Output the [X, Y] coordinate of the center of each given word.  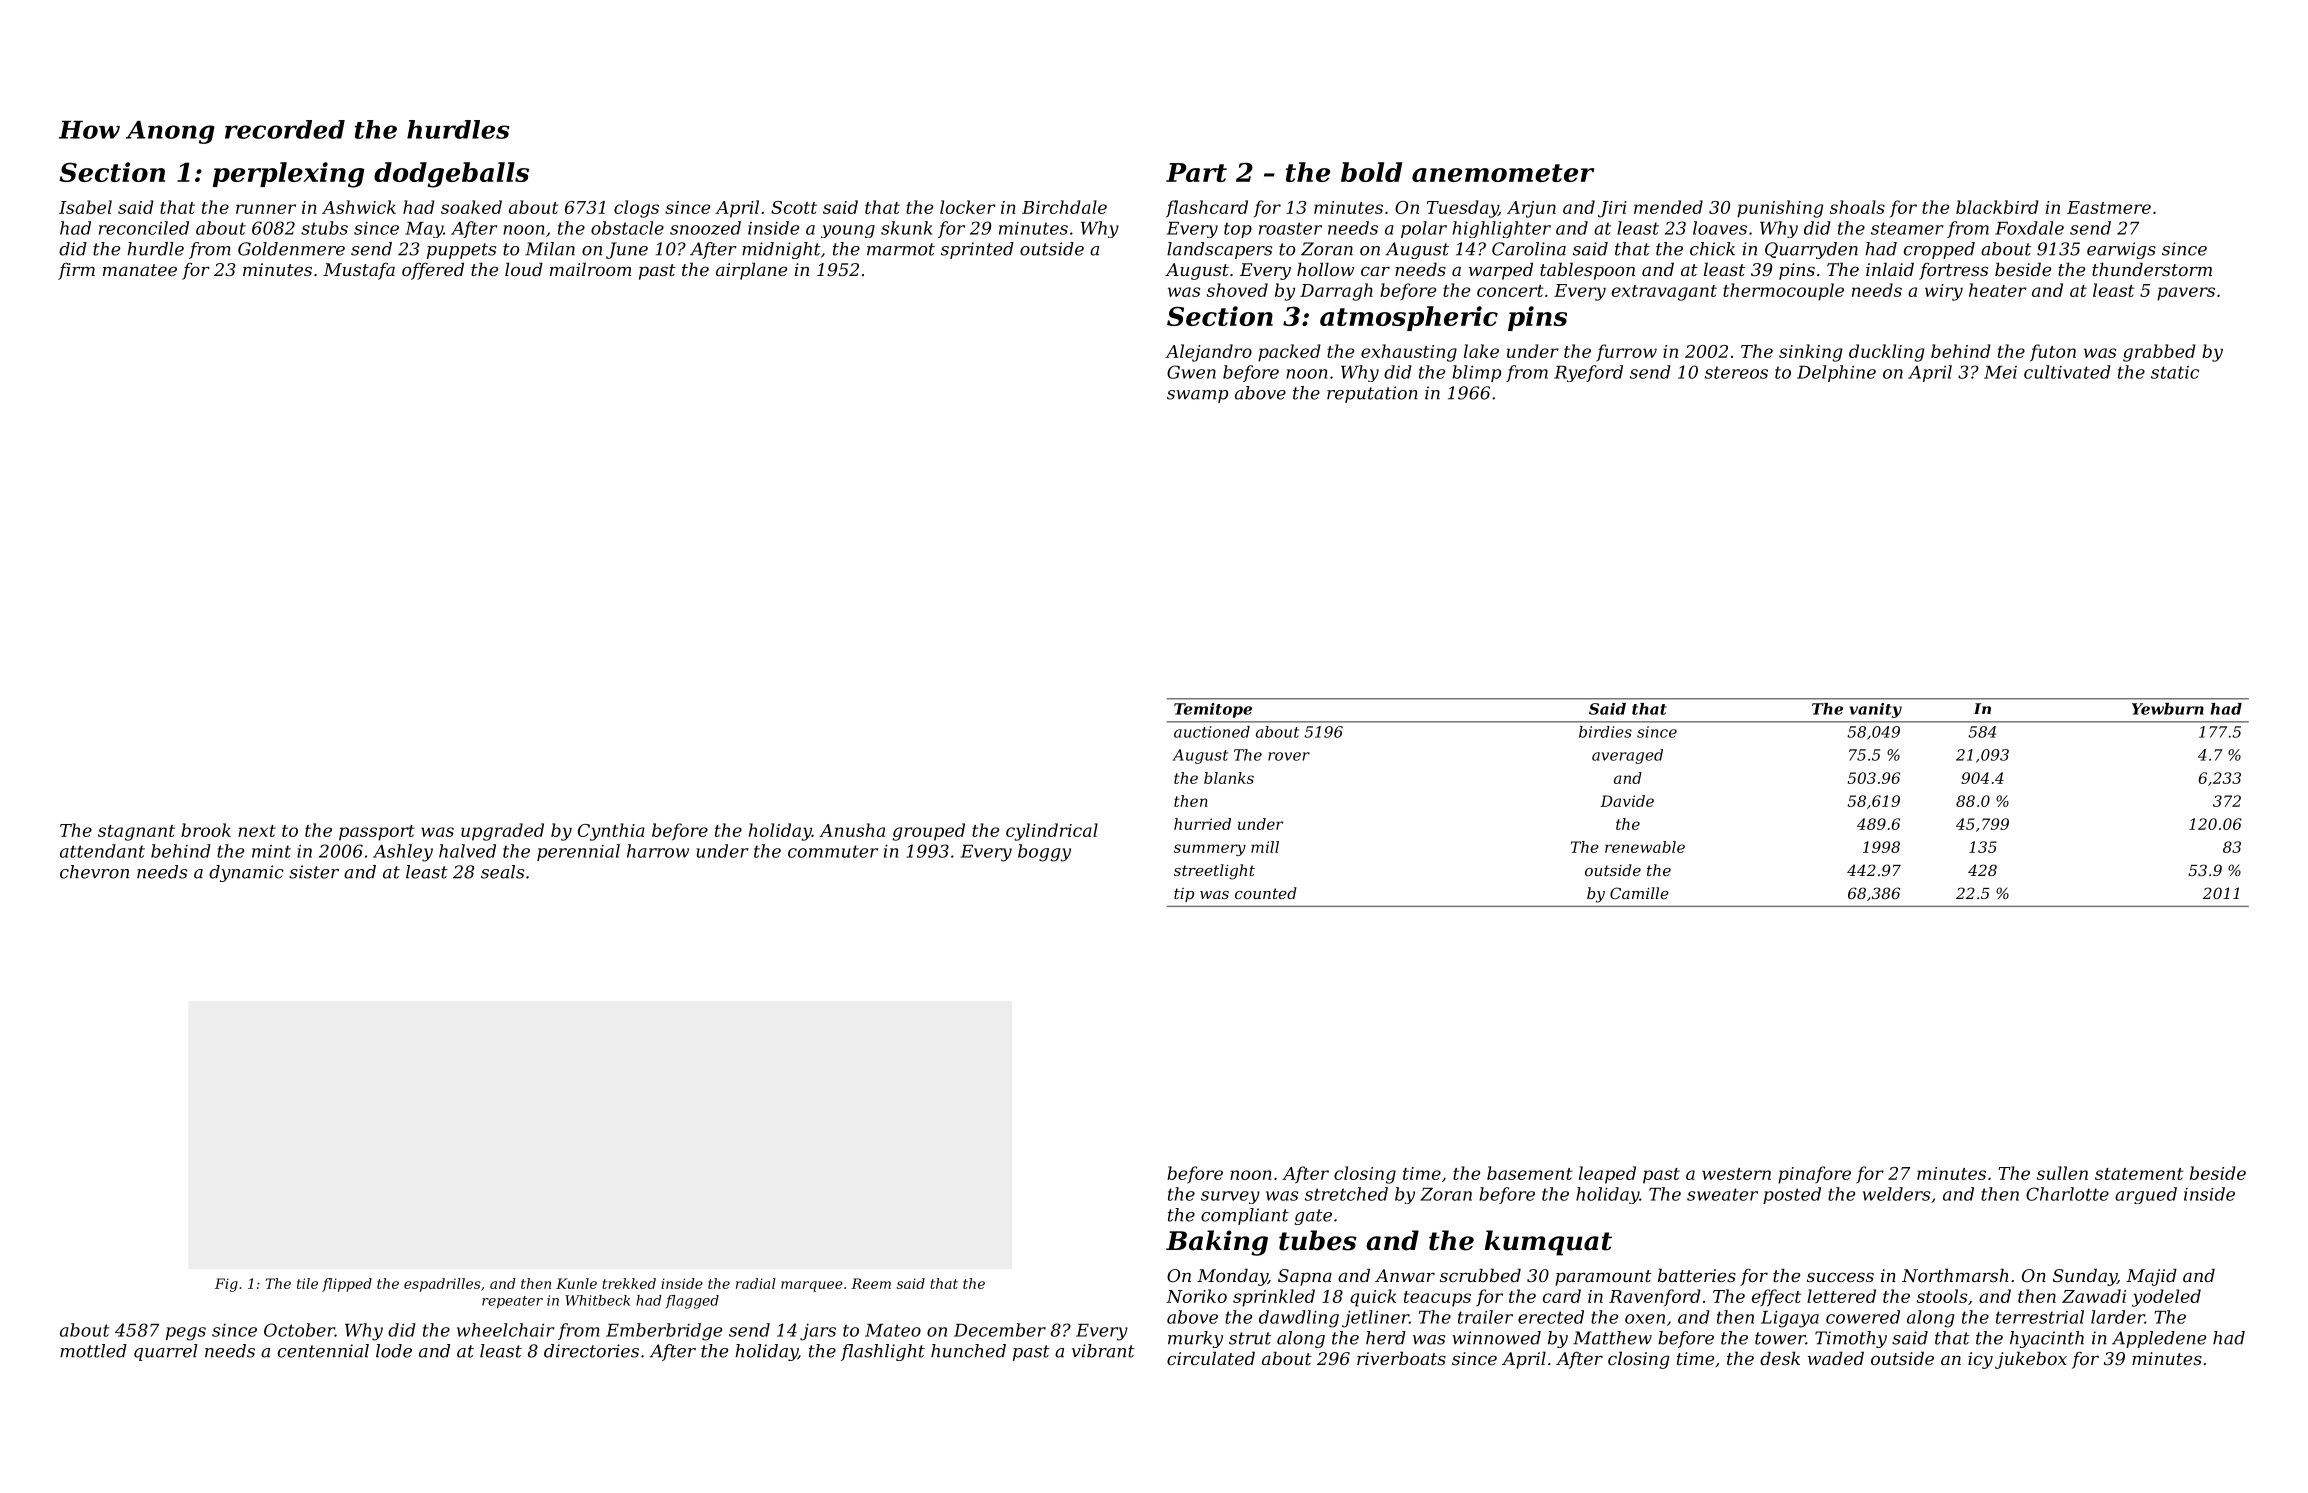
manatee [140, 270]
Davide [1627, 801]
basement [1530, 1173]
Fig [226, 1285]
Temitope [1213, 710]
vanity [1875, 710]
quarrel [166, 1352]
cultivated [2067, 372]
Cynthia [611, 832]
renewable [1645, 847]
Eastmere [2109, 207]
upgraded [502, 832]
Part [1196, 172]
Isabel [85, 207]
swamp [1197, 396]
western [1736, 1174]
